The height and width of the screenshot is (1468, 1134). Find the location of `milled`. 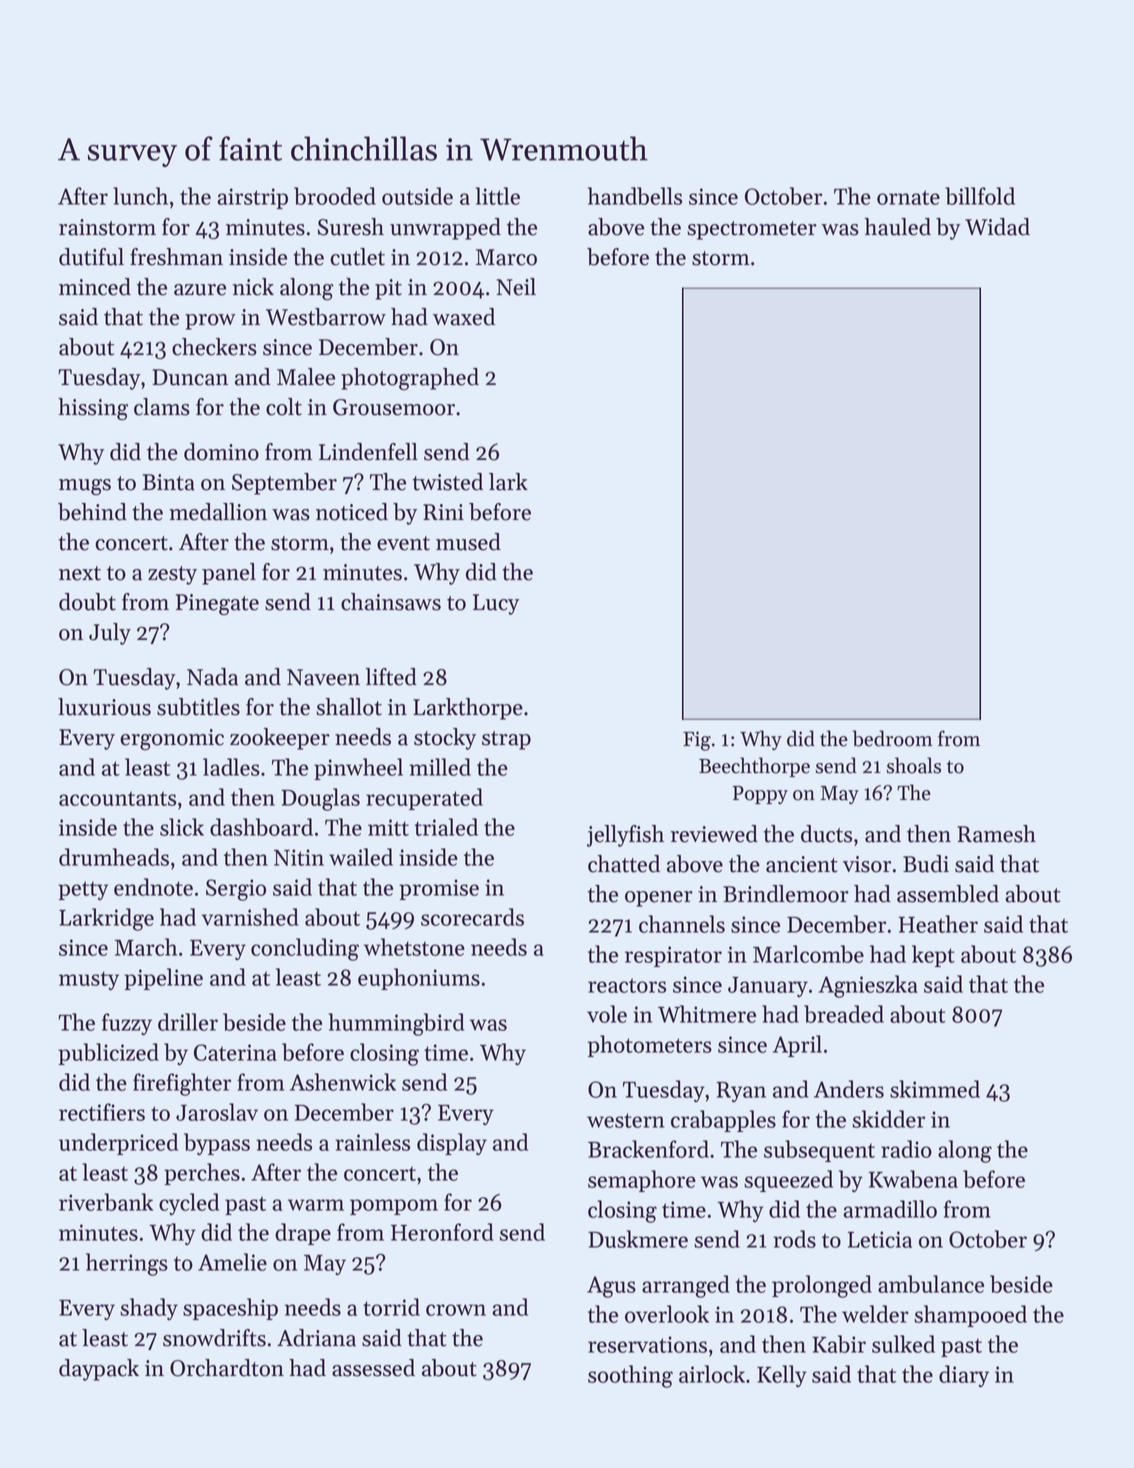

milled is located at coordinates (440, 767).
